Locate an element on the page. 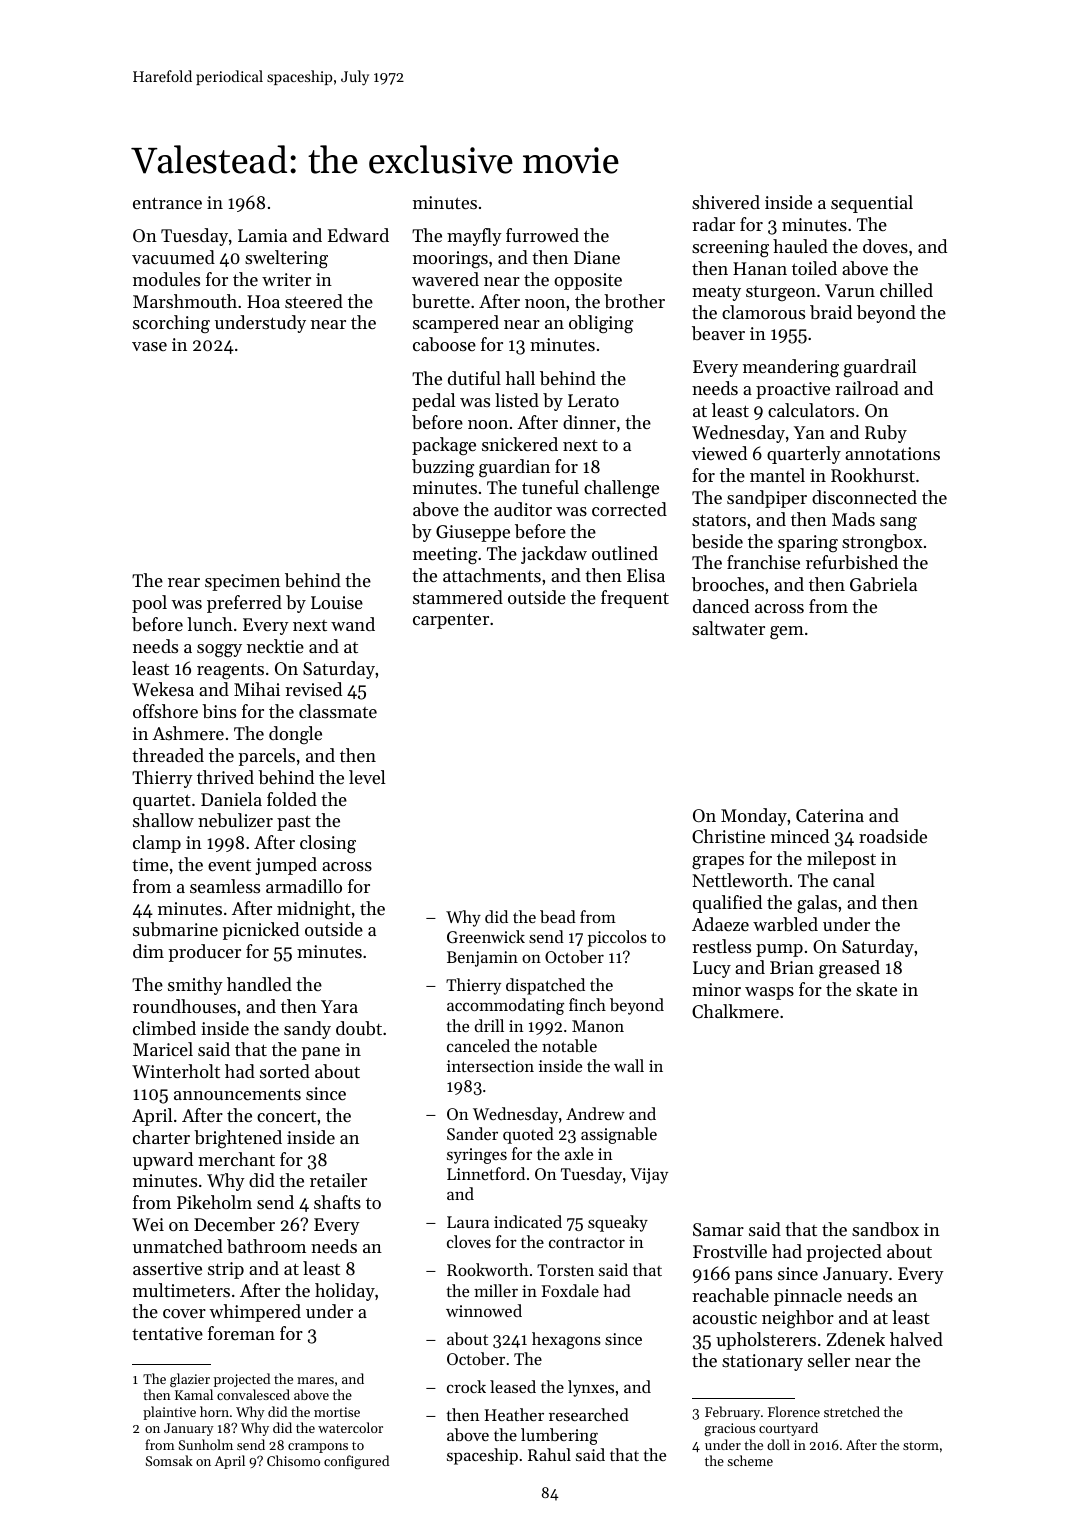 This document has width=1082, height=1531. Benjamin is located at coordinates (482, 959).
